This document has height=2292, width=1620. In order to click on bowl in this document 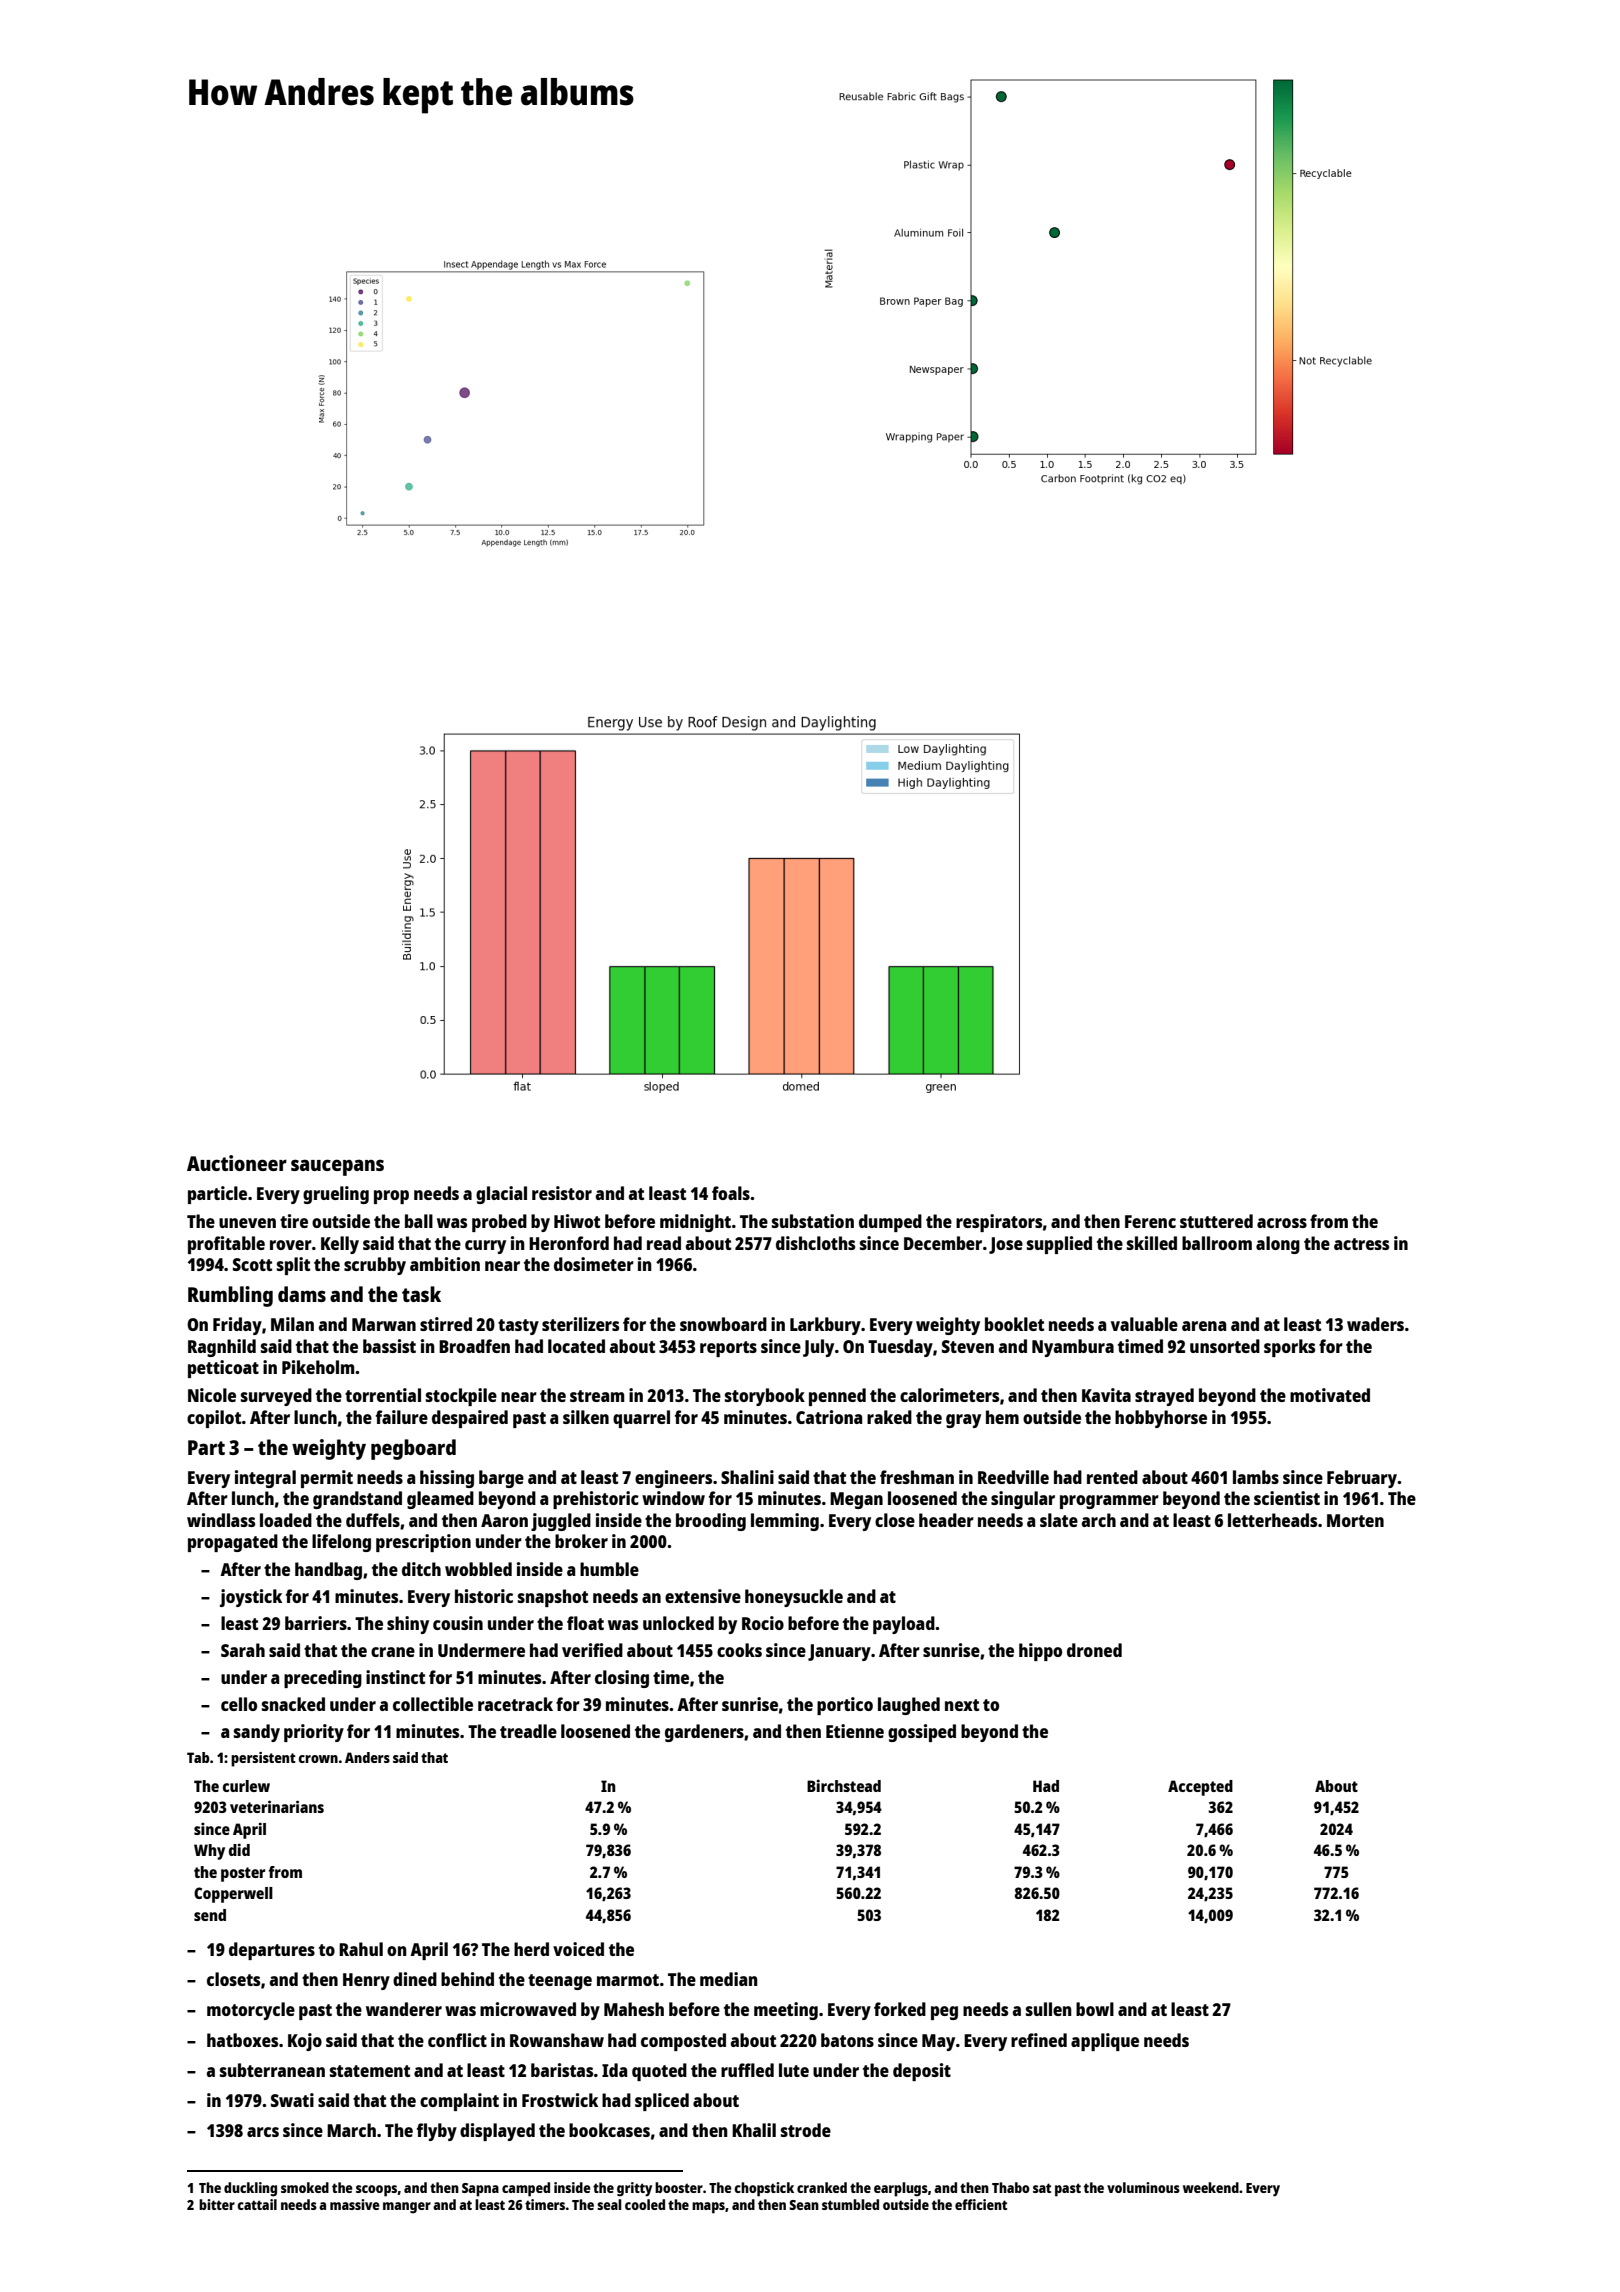, I will do `click(1095, 2009)`.
